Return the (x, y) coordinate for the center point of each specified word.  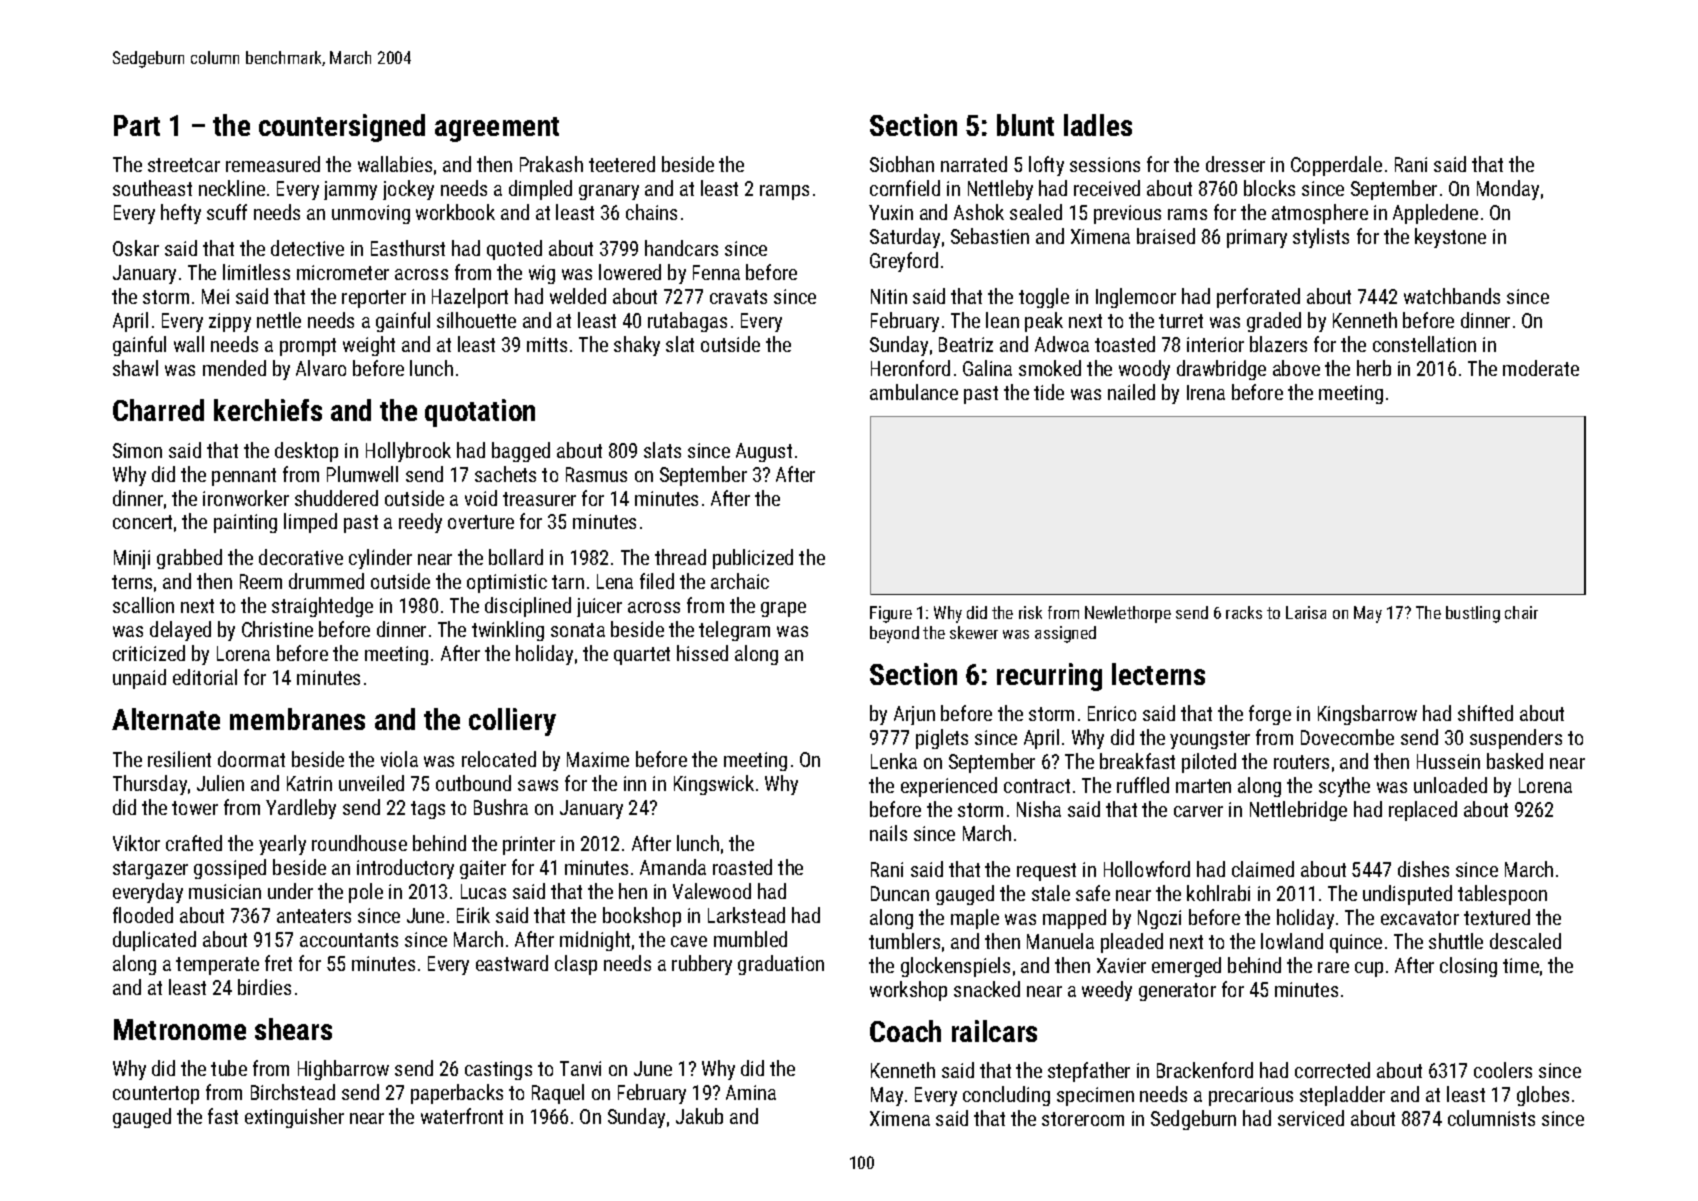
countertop (156, 1095)
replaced (1423, 811)
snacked (987, 989)
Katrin (309, 783)
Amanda (673, 867)
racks (1244, 612)
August (764, 452)
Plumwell (362, 474)
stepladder (1342, 1096)
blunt (1025, 125)
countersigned (342, 128)
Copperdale (1336, 166)
